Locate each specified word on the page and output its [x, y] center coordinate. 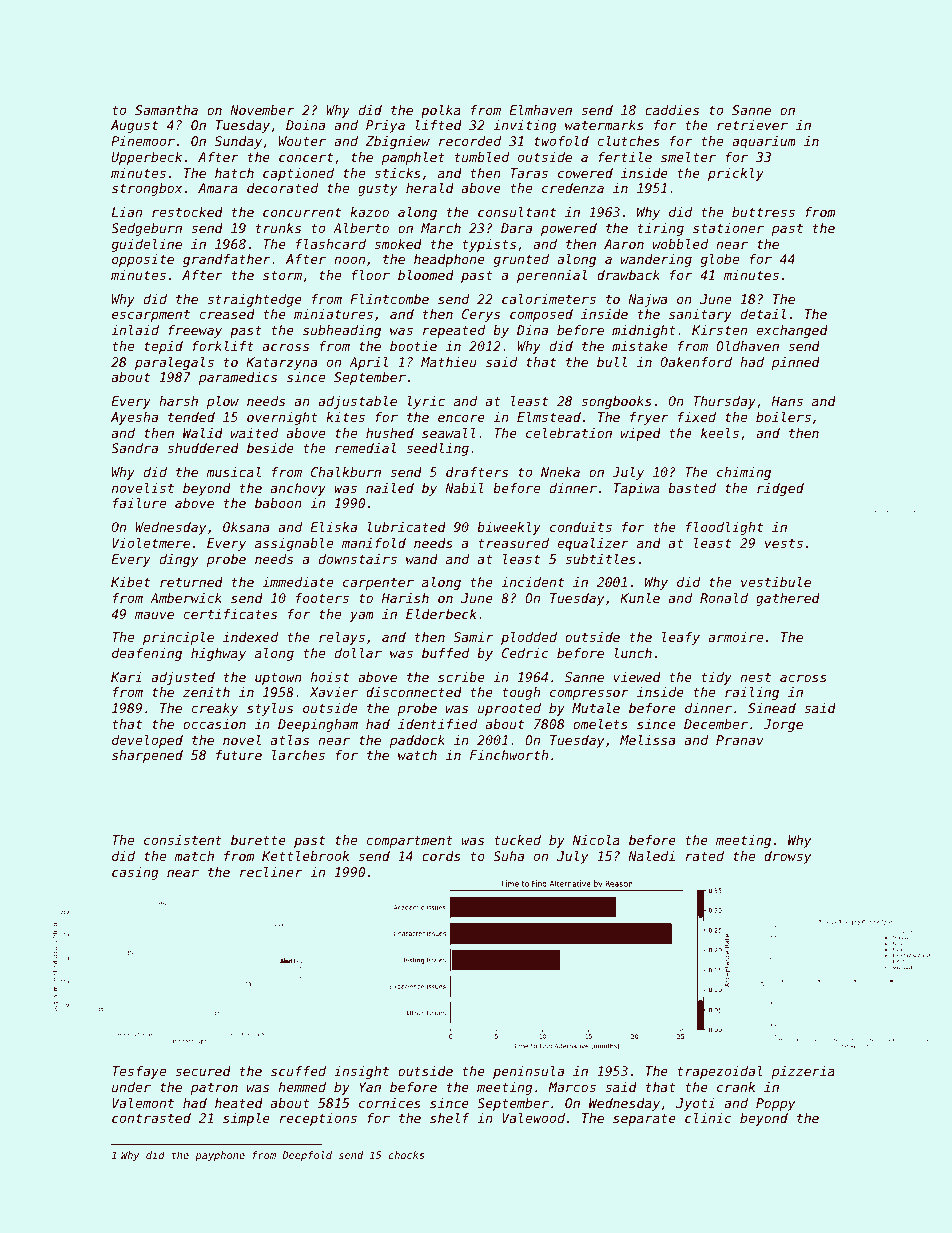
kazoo [369, 212]
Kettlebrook [305, 856]
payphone [220, 1156]
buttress [763, 212]
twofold [561, 141]
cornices [390, 1103]
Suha [508, 856]
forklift [223, 346]
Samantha [166, 110]
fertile [625, 157]
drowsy [788, 857]
